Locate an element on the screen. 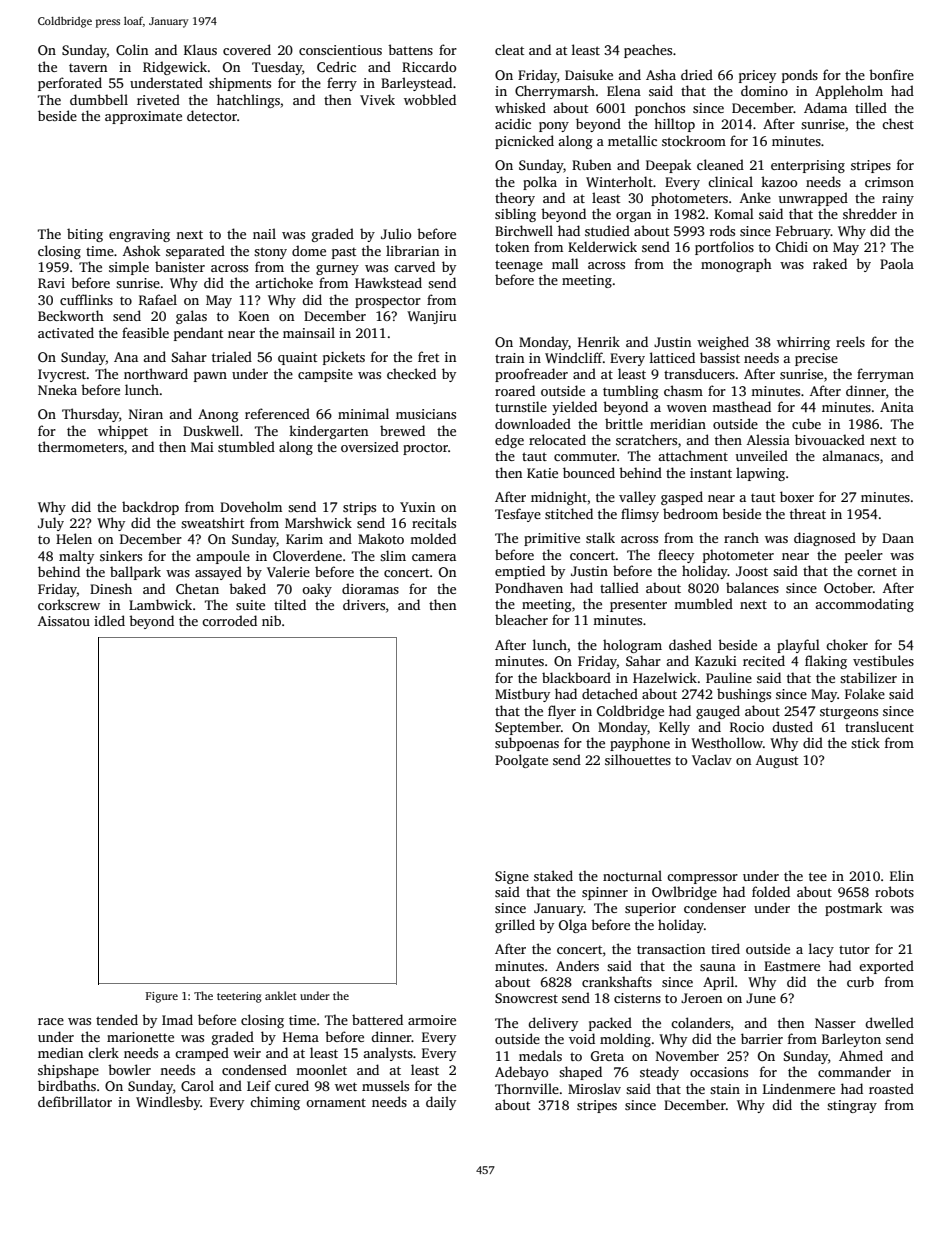  Ivycrest is located at coordinates (62, 375).
